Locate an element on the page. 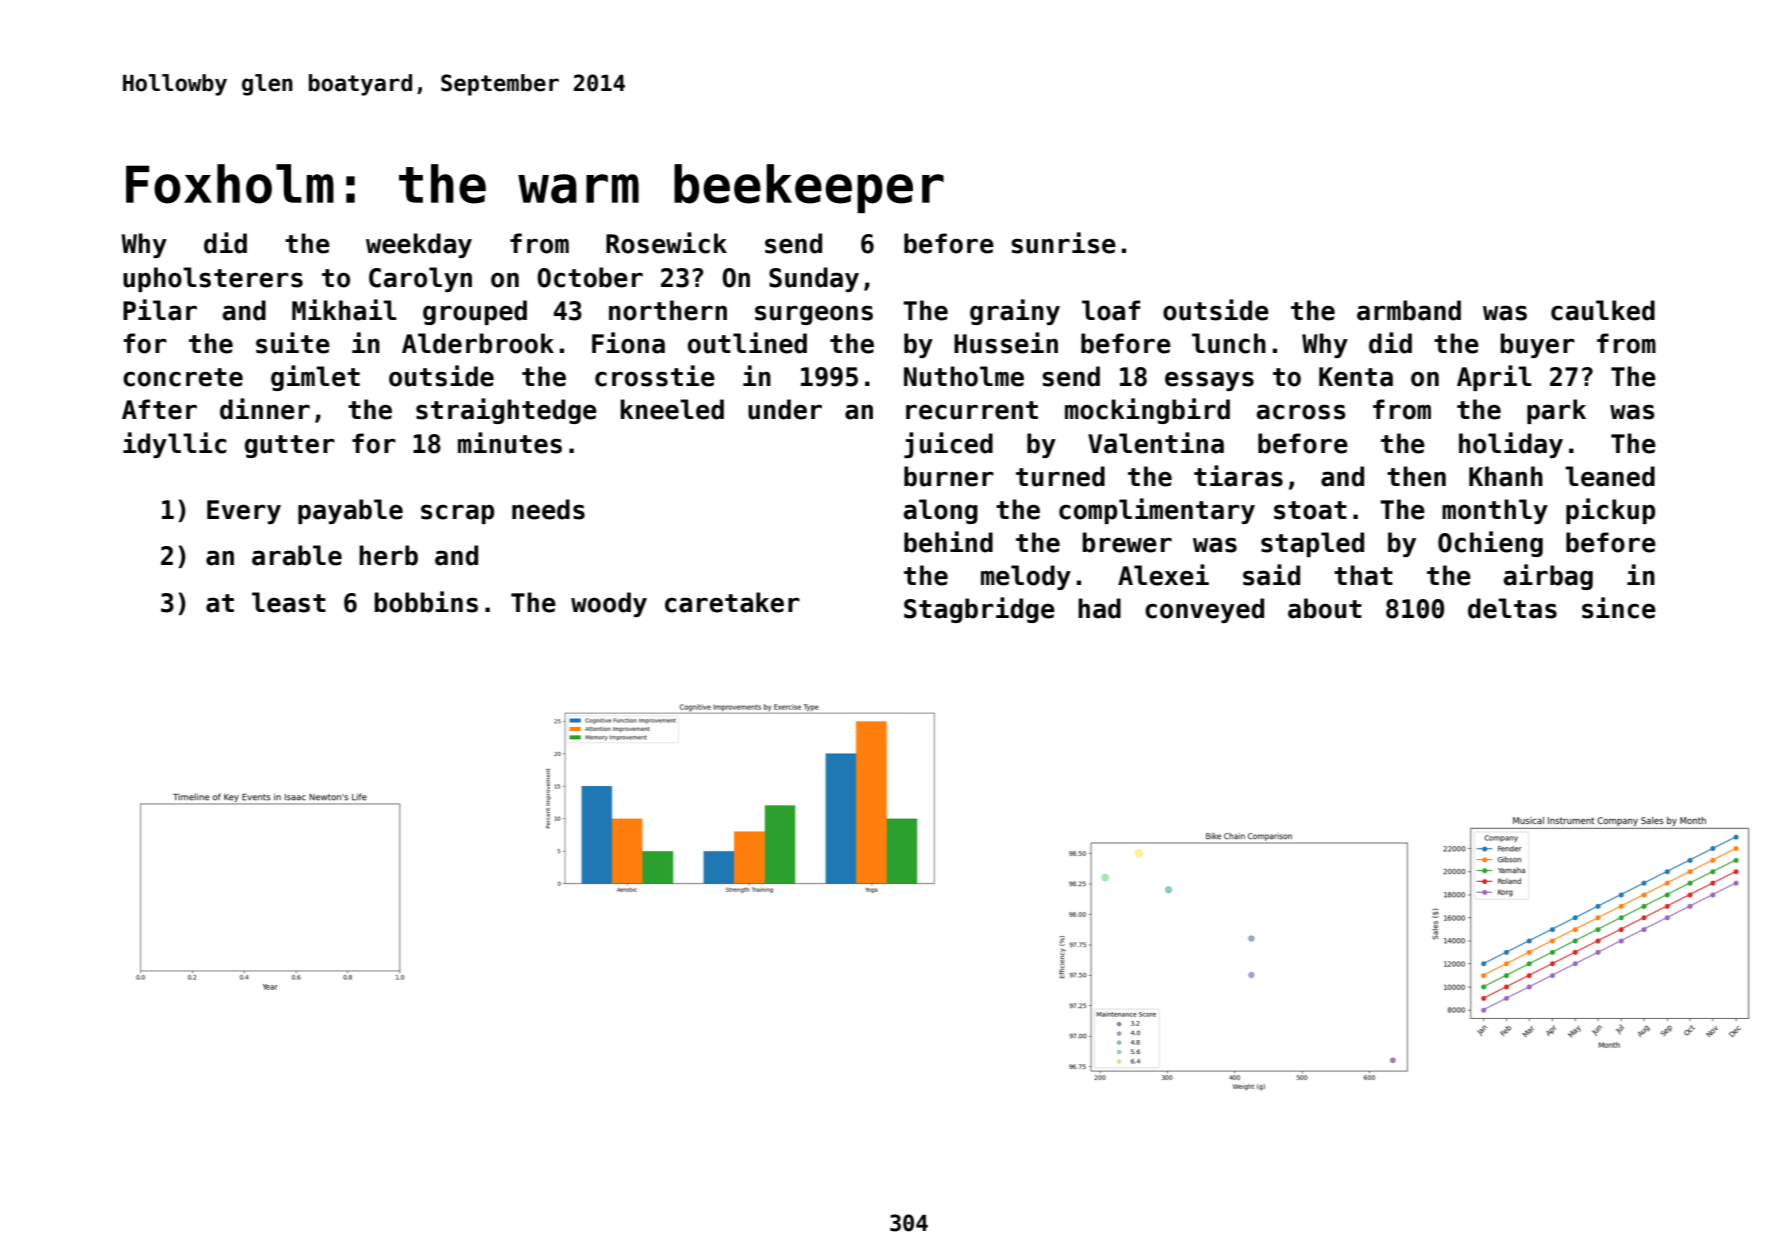 Image resolution: width=1778 pixels, height=1257 pixels. woody is located at coordinates (609, 604).
